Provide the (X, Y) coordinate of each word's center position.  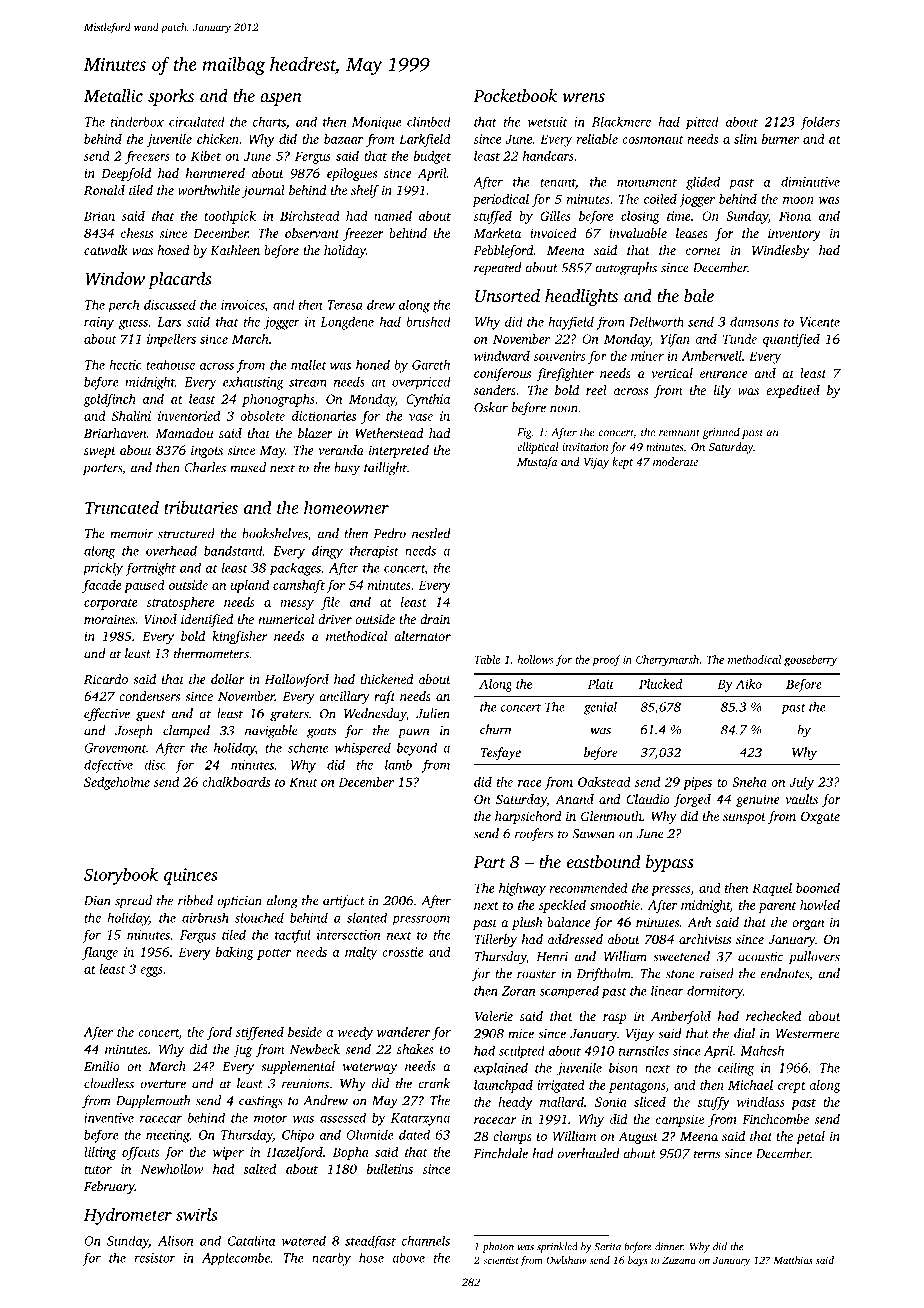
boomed (818, 888)
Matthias (793, 1260)
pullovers (814, 957)
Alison (175, 1240)
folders (820, 123)
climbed (429, 121)
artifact (344, 901)
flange (100, 953)
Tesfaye (500, 753)
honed (373, 364)
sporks (171, 97)
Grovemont (115, 748)
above (408, 1257)
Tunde (740, 339)
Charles (205, 467)
